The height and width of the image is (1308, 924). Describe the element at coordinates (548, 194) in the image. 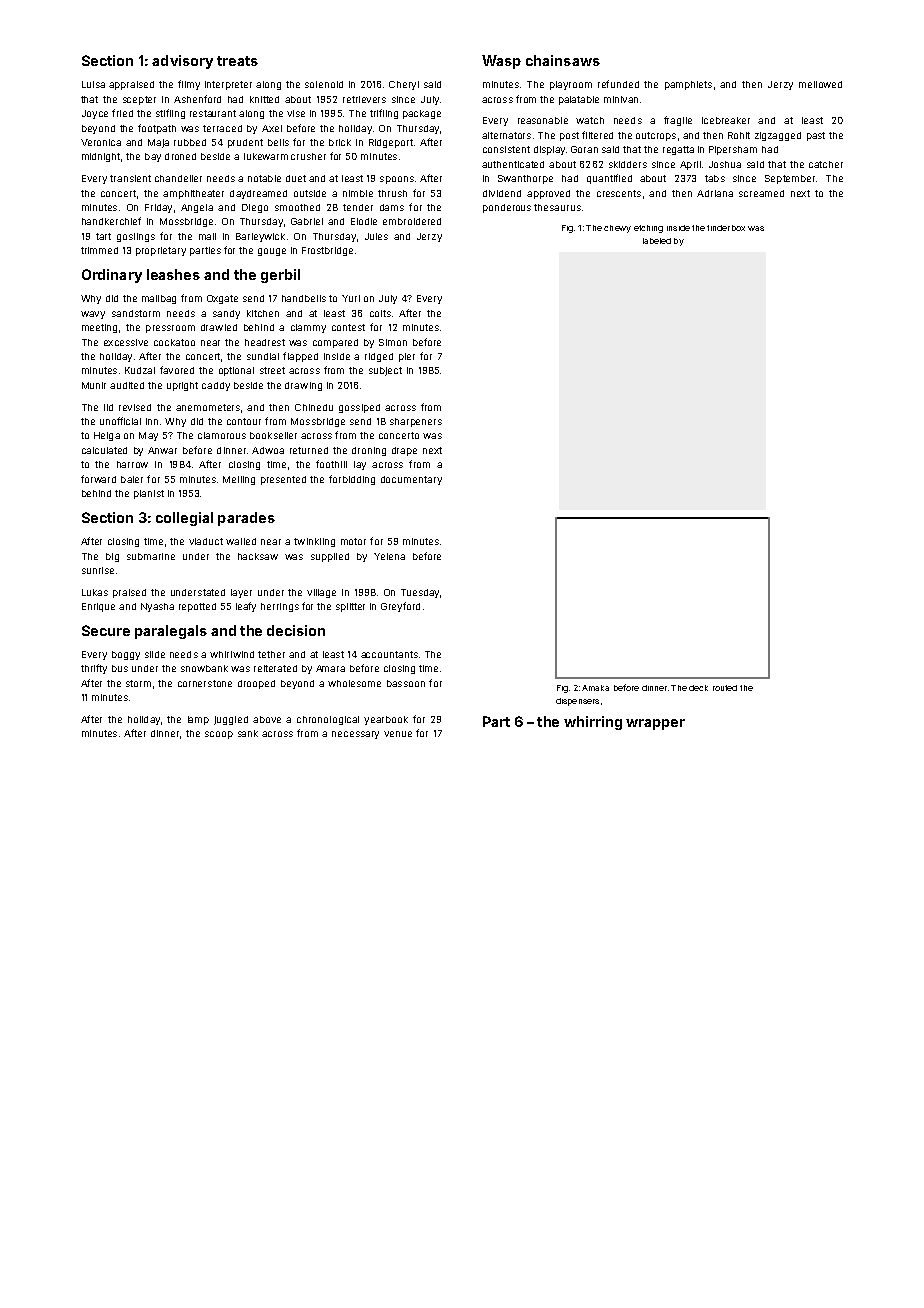

I see `approved` at that location.
